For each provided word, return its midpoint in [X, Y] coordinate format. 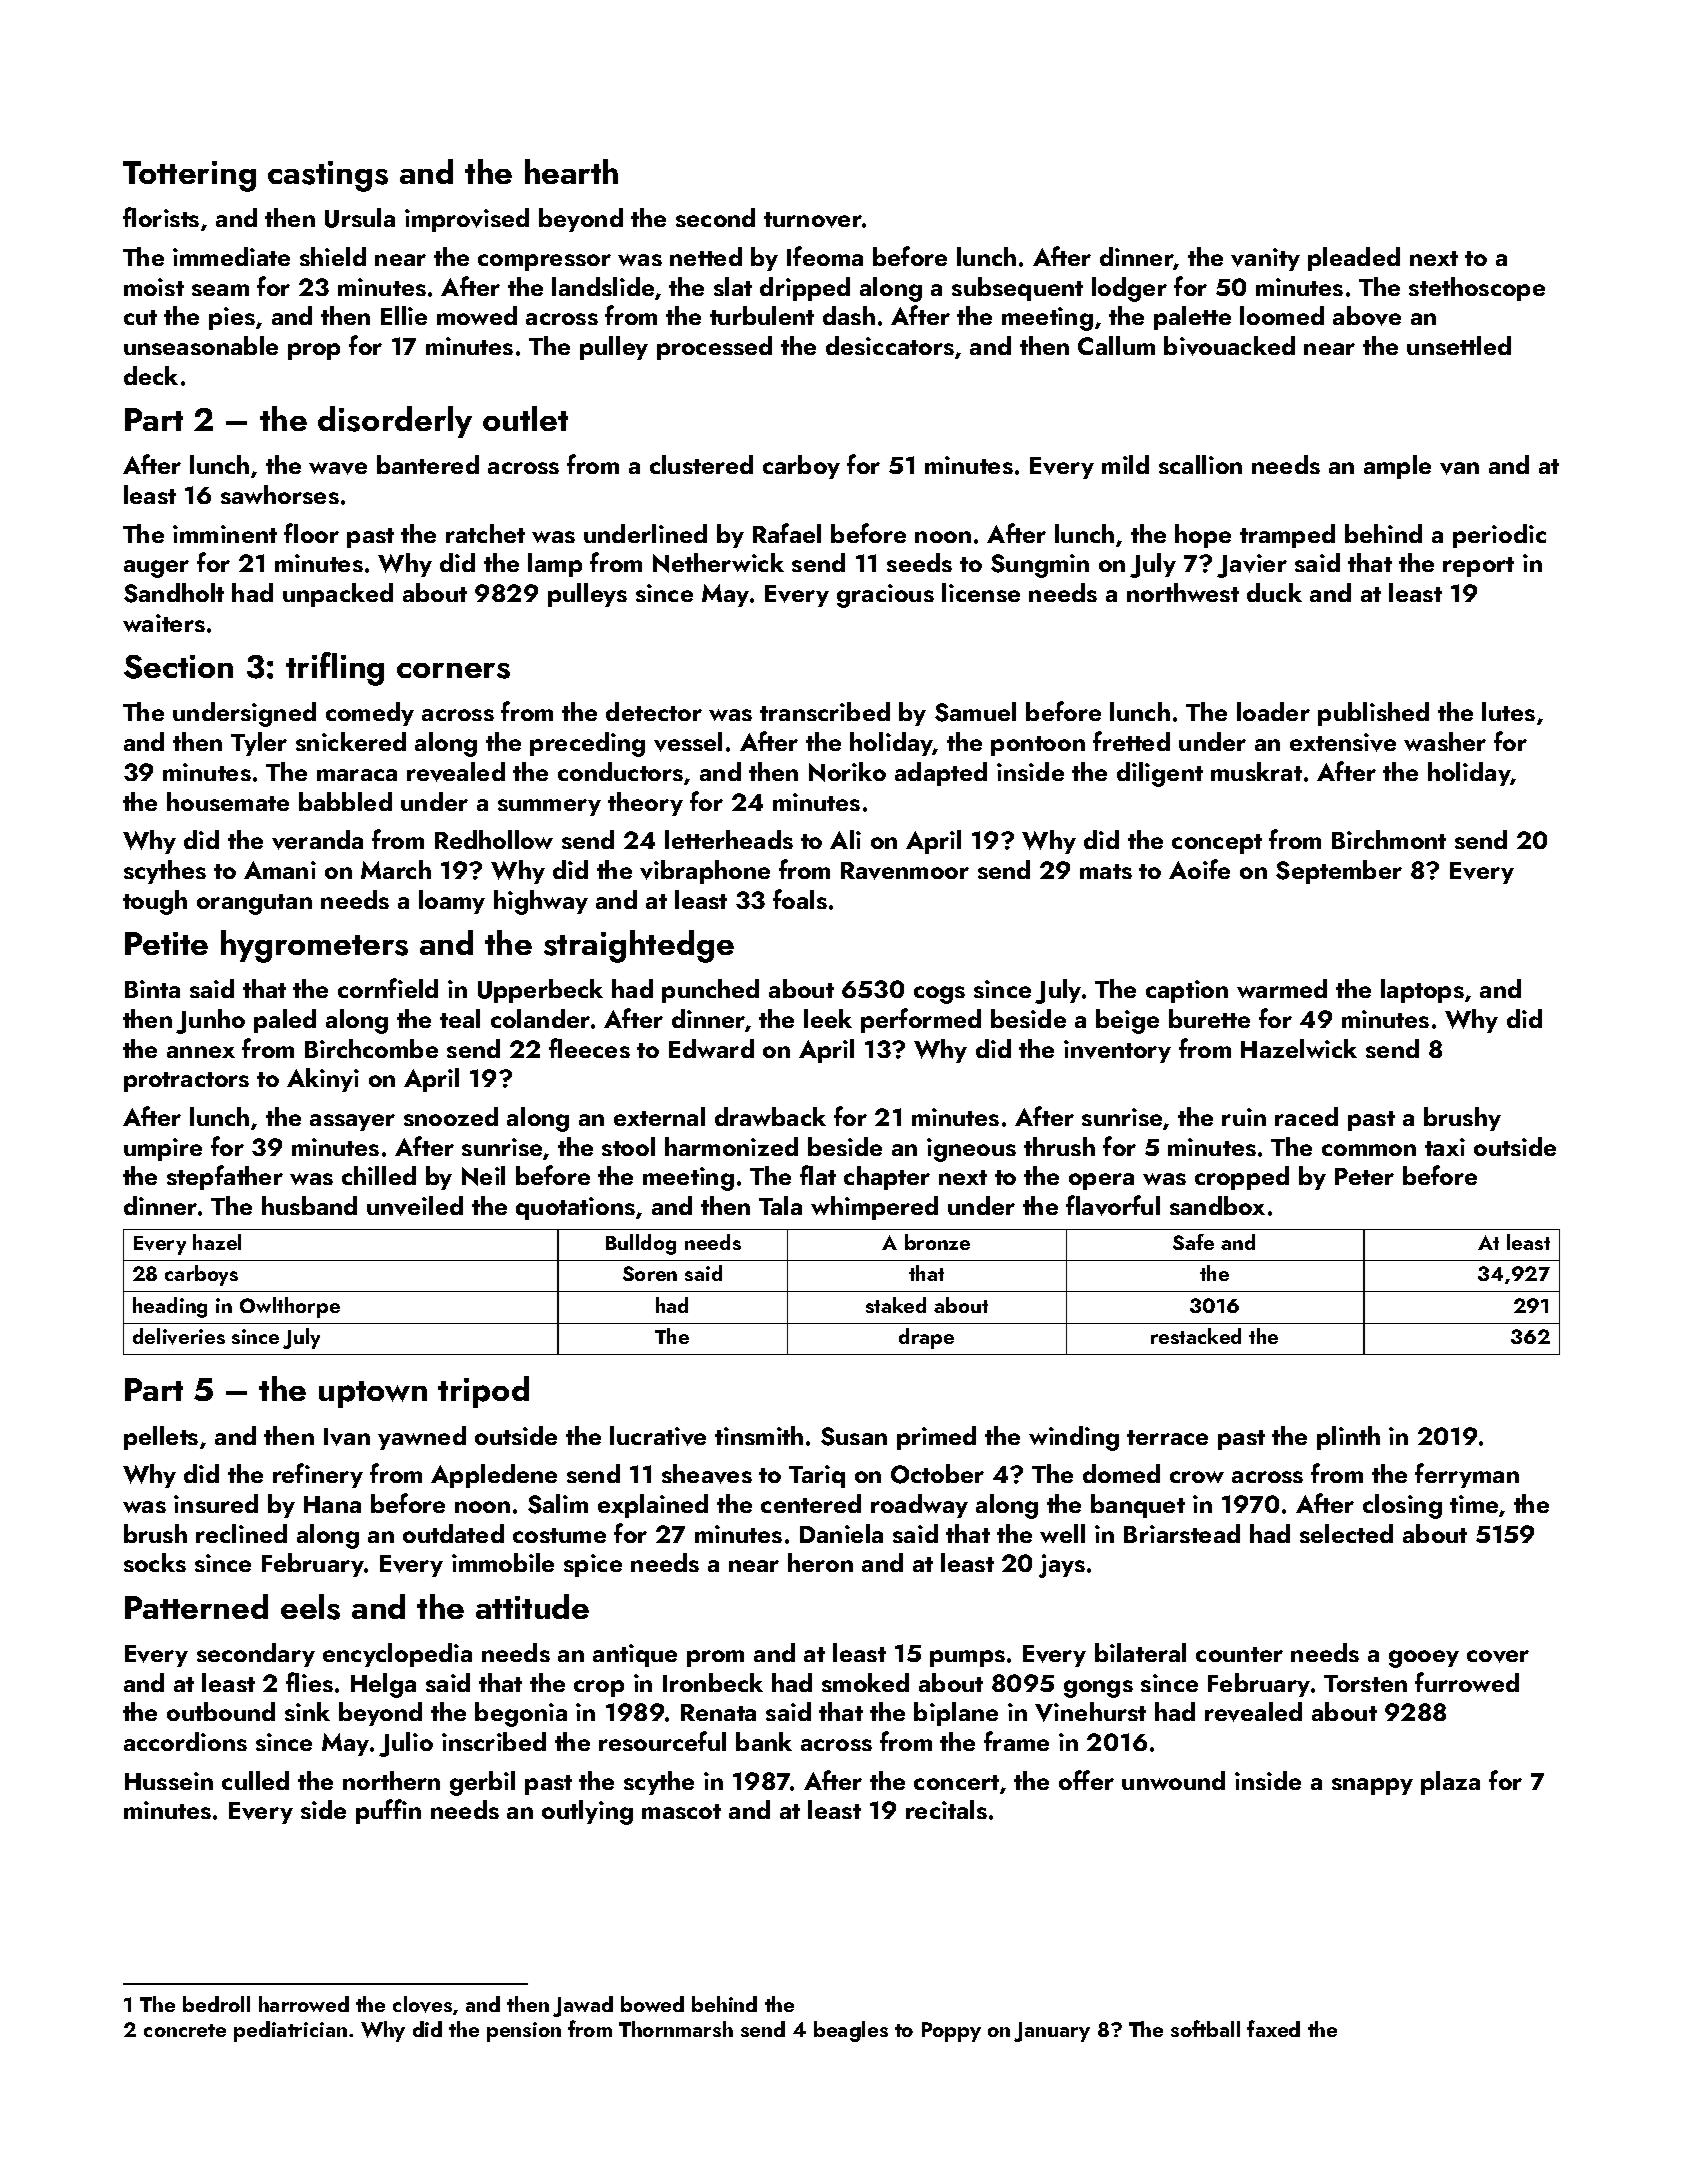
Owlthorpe [290, 1307]
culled [255, 1780]
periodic [1499, 536]
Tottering [189, 176]
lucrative [658, 1436]
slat [733, 286]
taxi [1445, 1147]
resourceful [662, 1741]
